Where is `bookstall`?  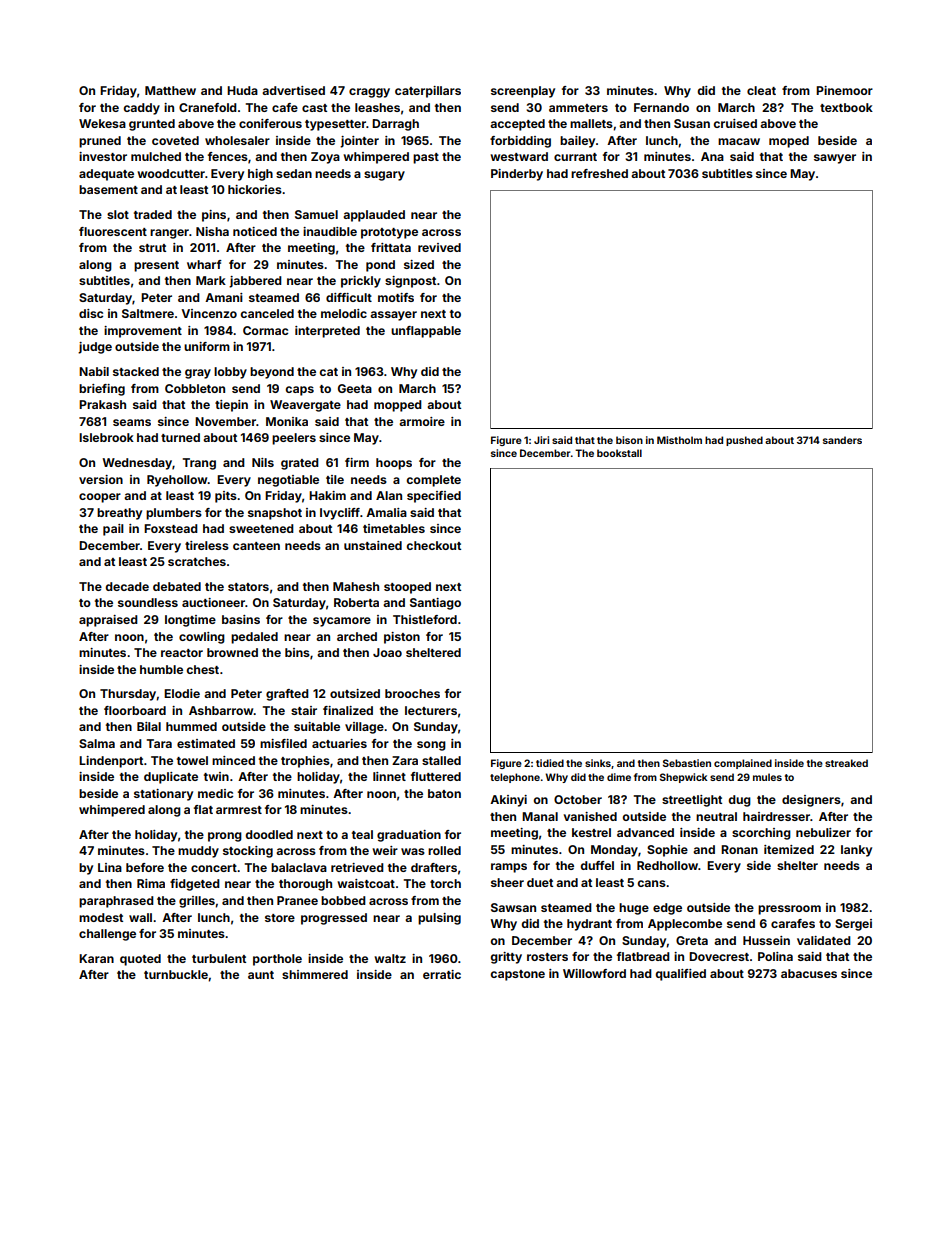 bookstall is located at coordinates (619, 453).
